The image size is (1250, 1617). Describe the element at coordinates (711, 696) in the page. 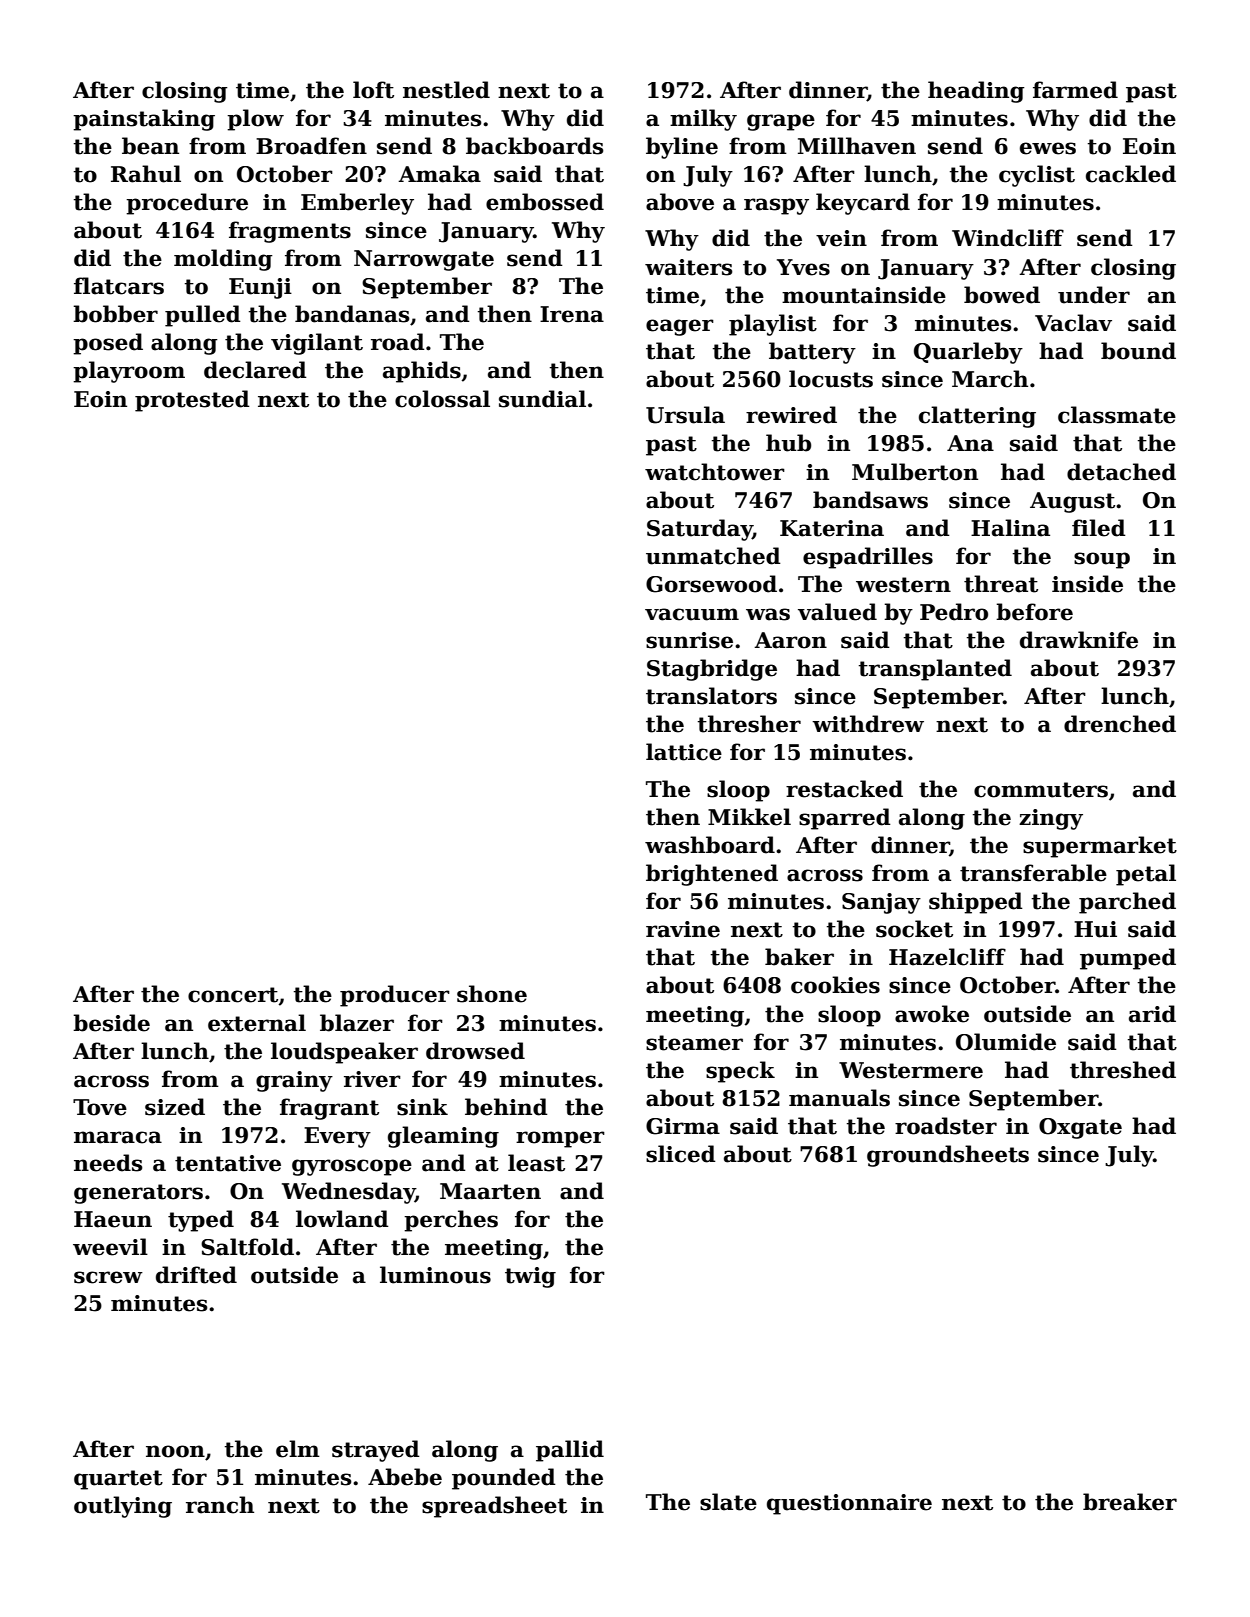

I see `translators` at that location.
